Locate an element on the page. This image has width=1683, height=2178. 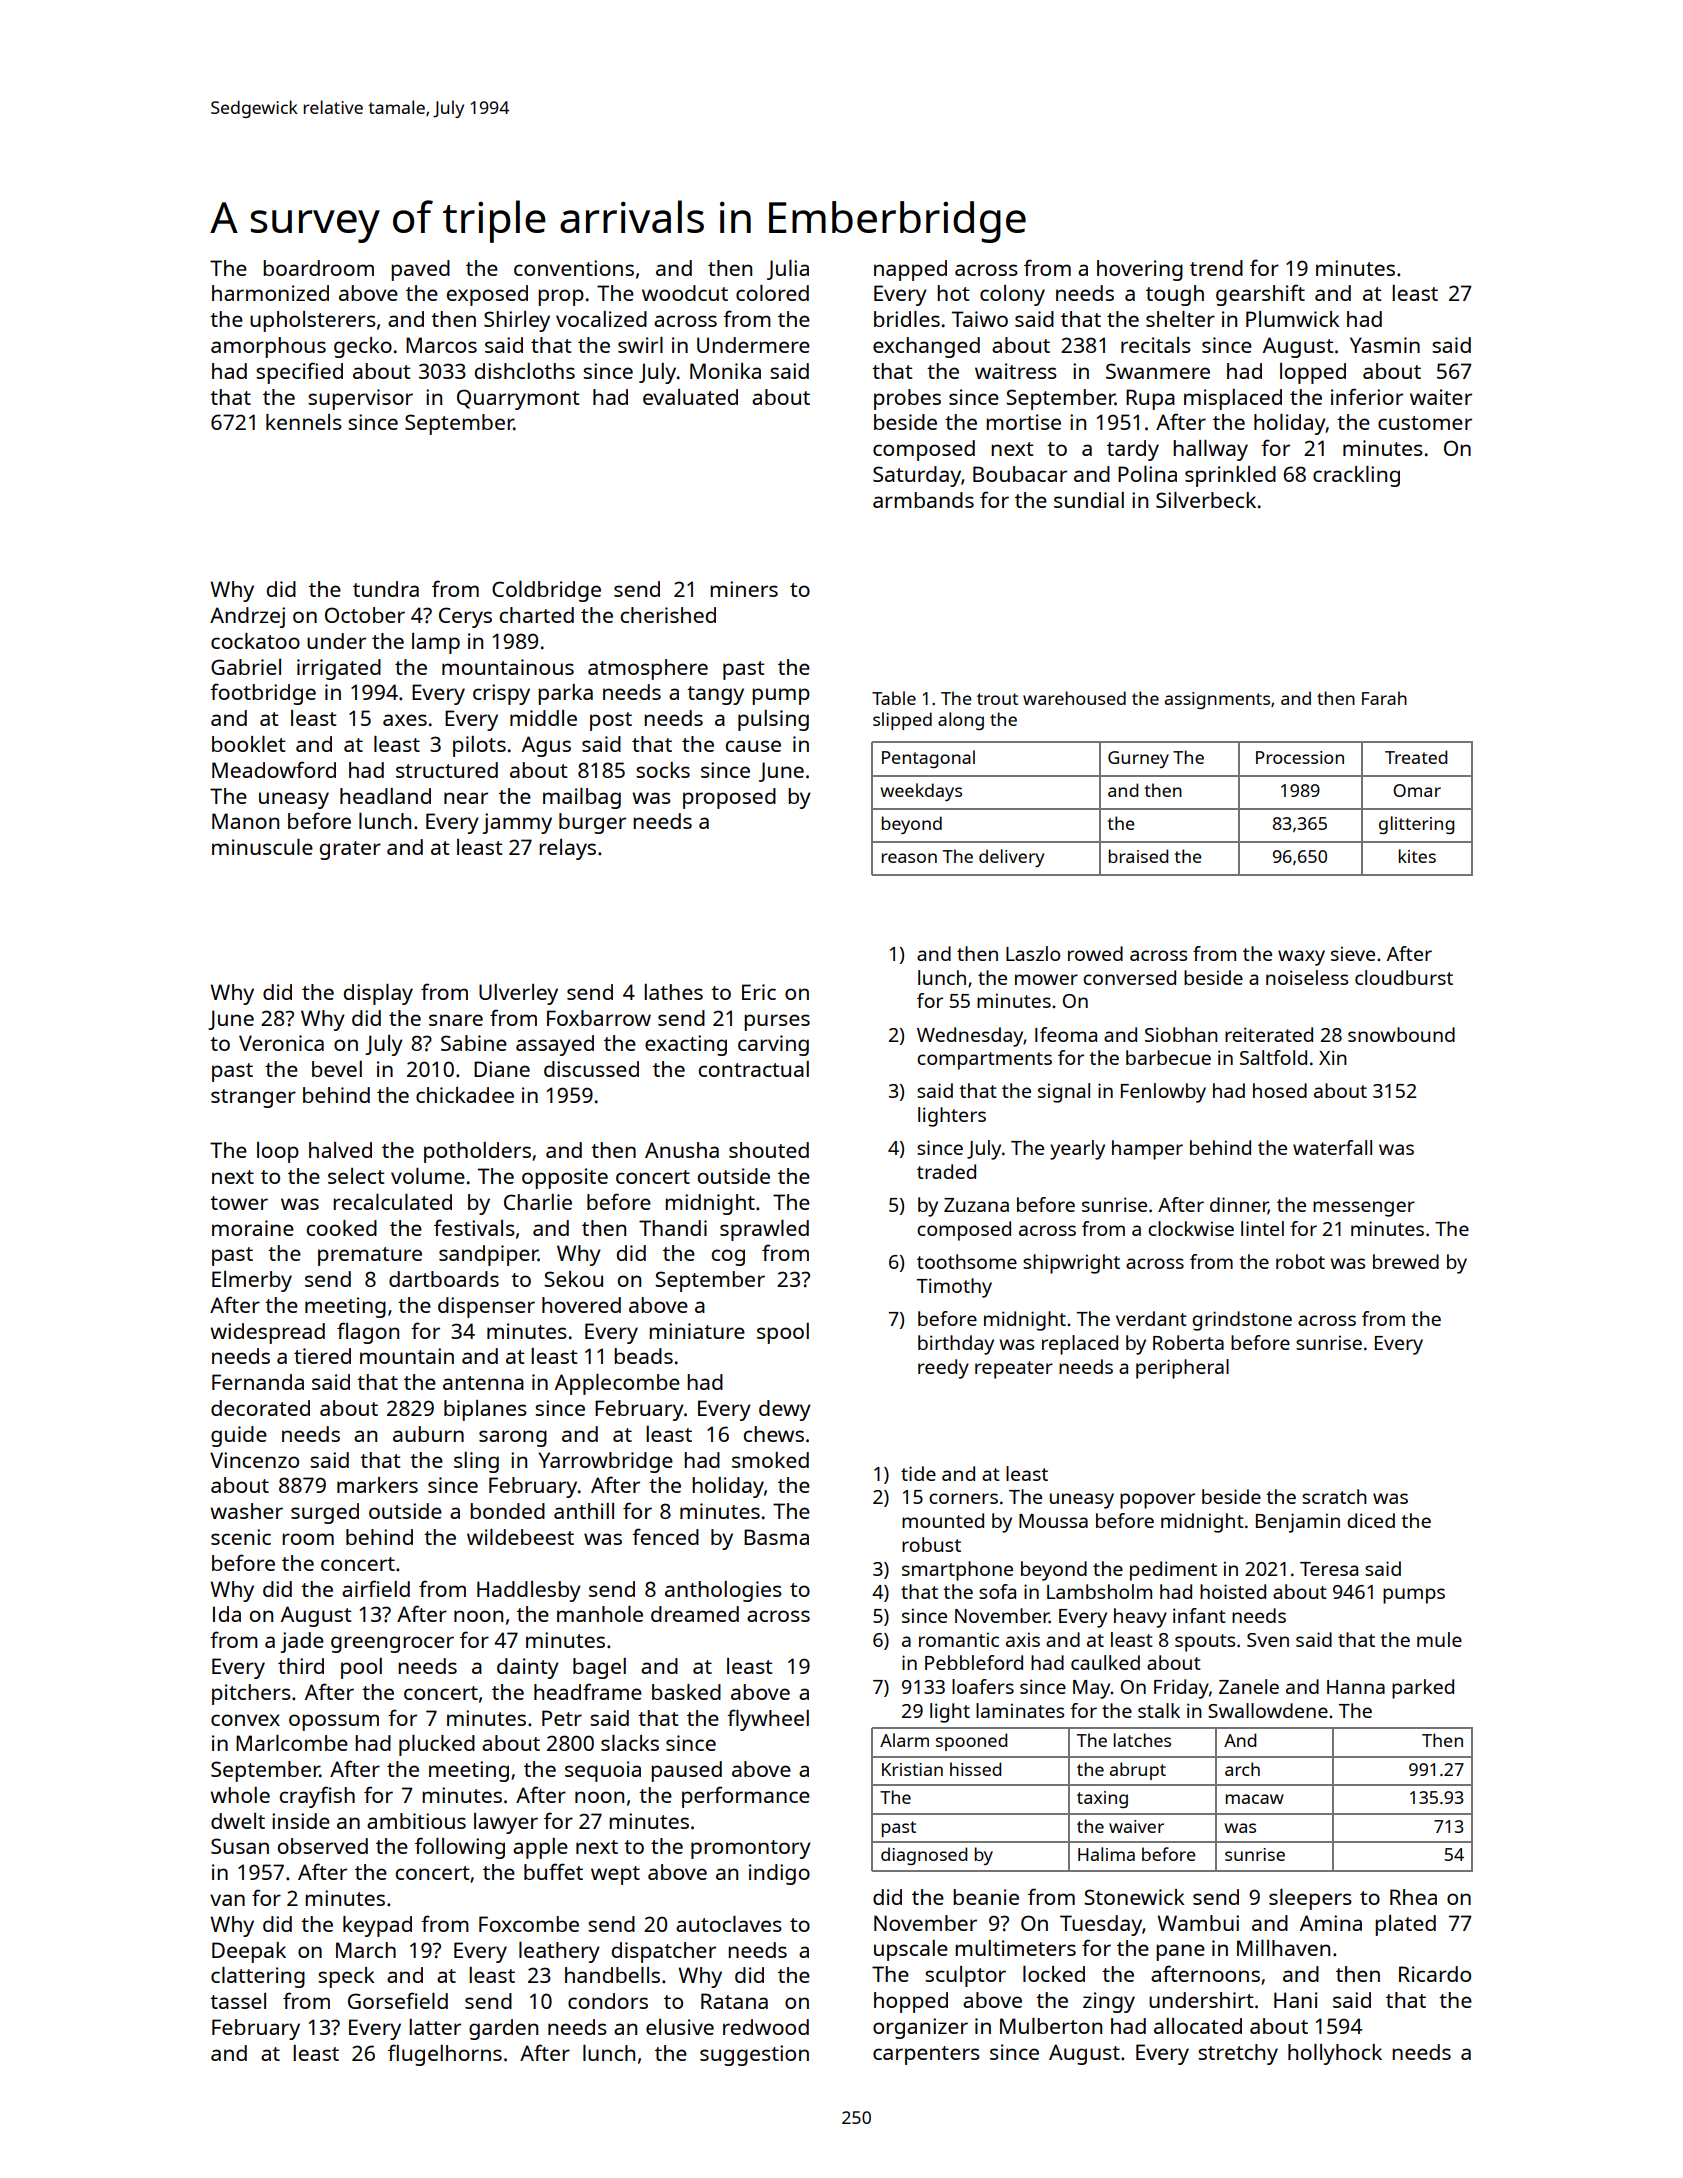
kites is located at coordinates (1417, 856).
